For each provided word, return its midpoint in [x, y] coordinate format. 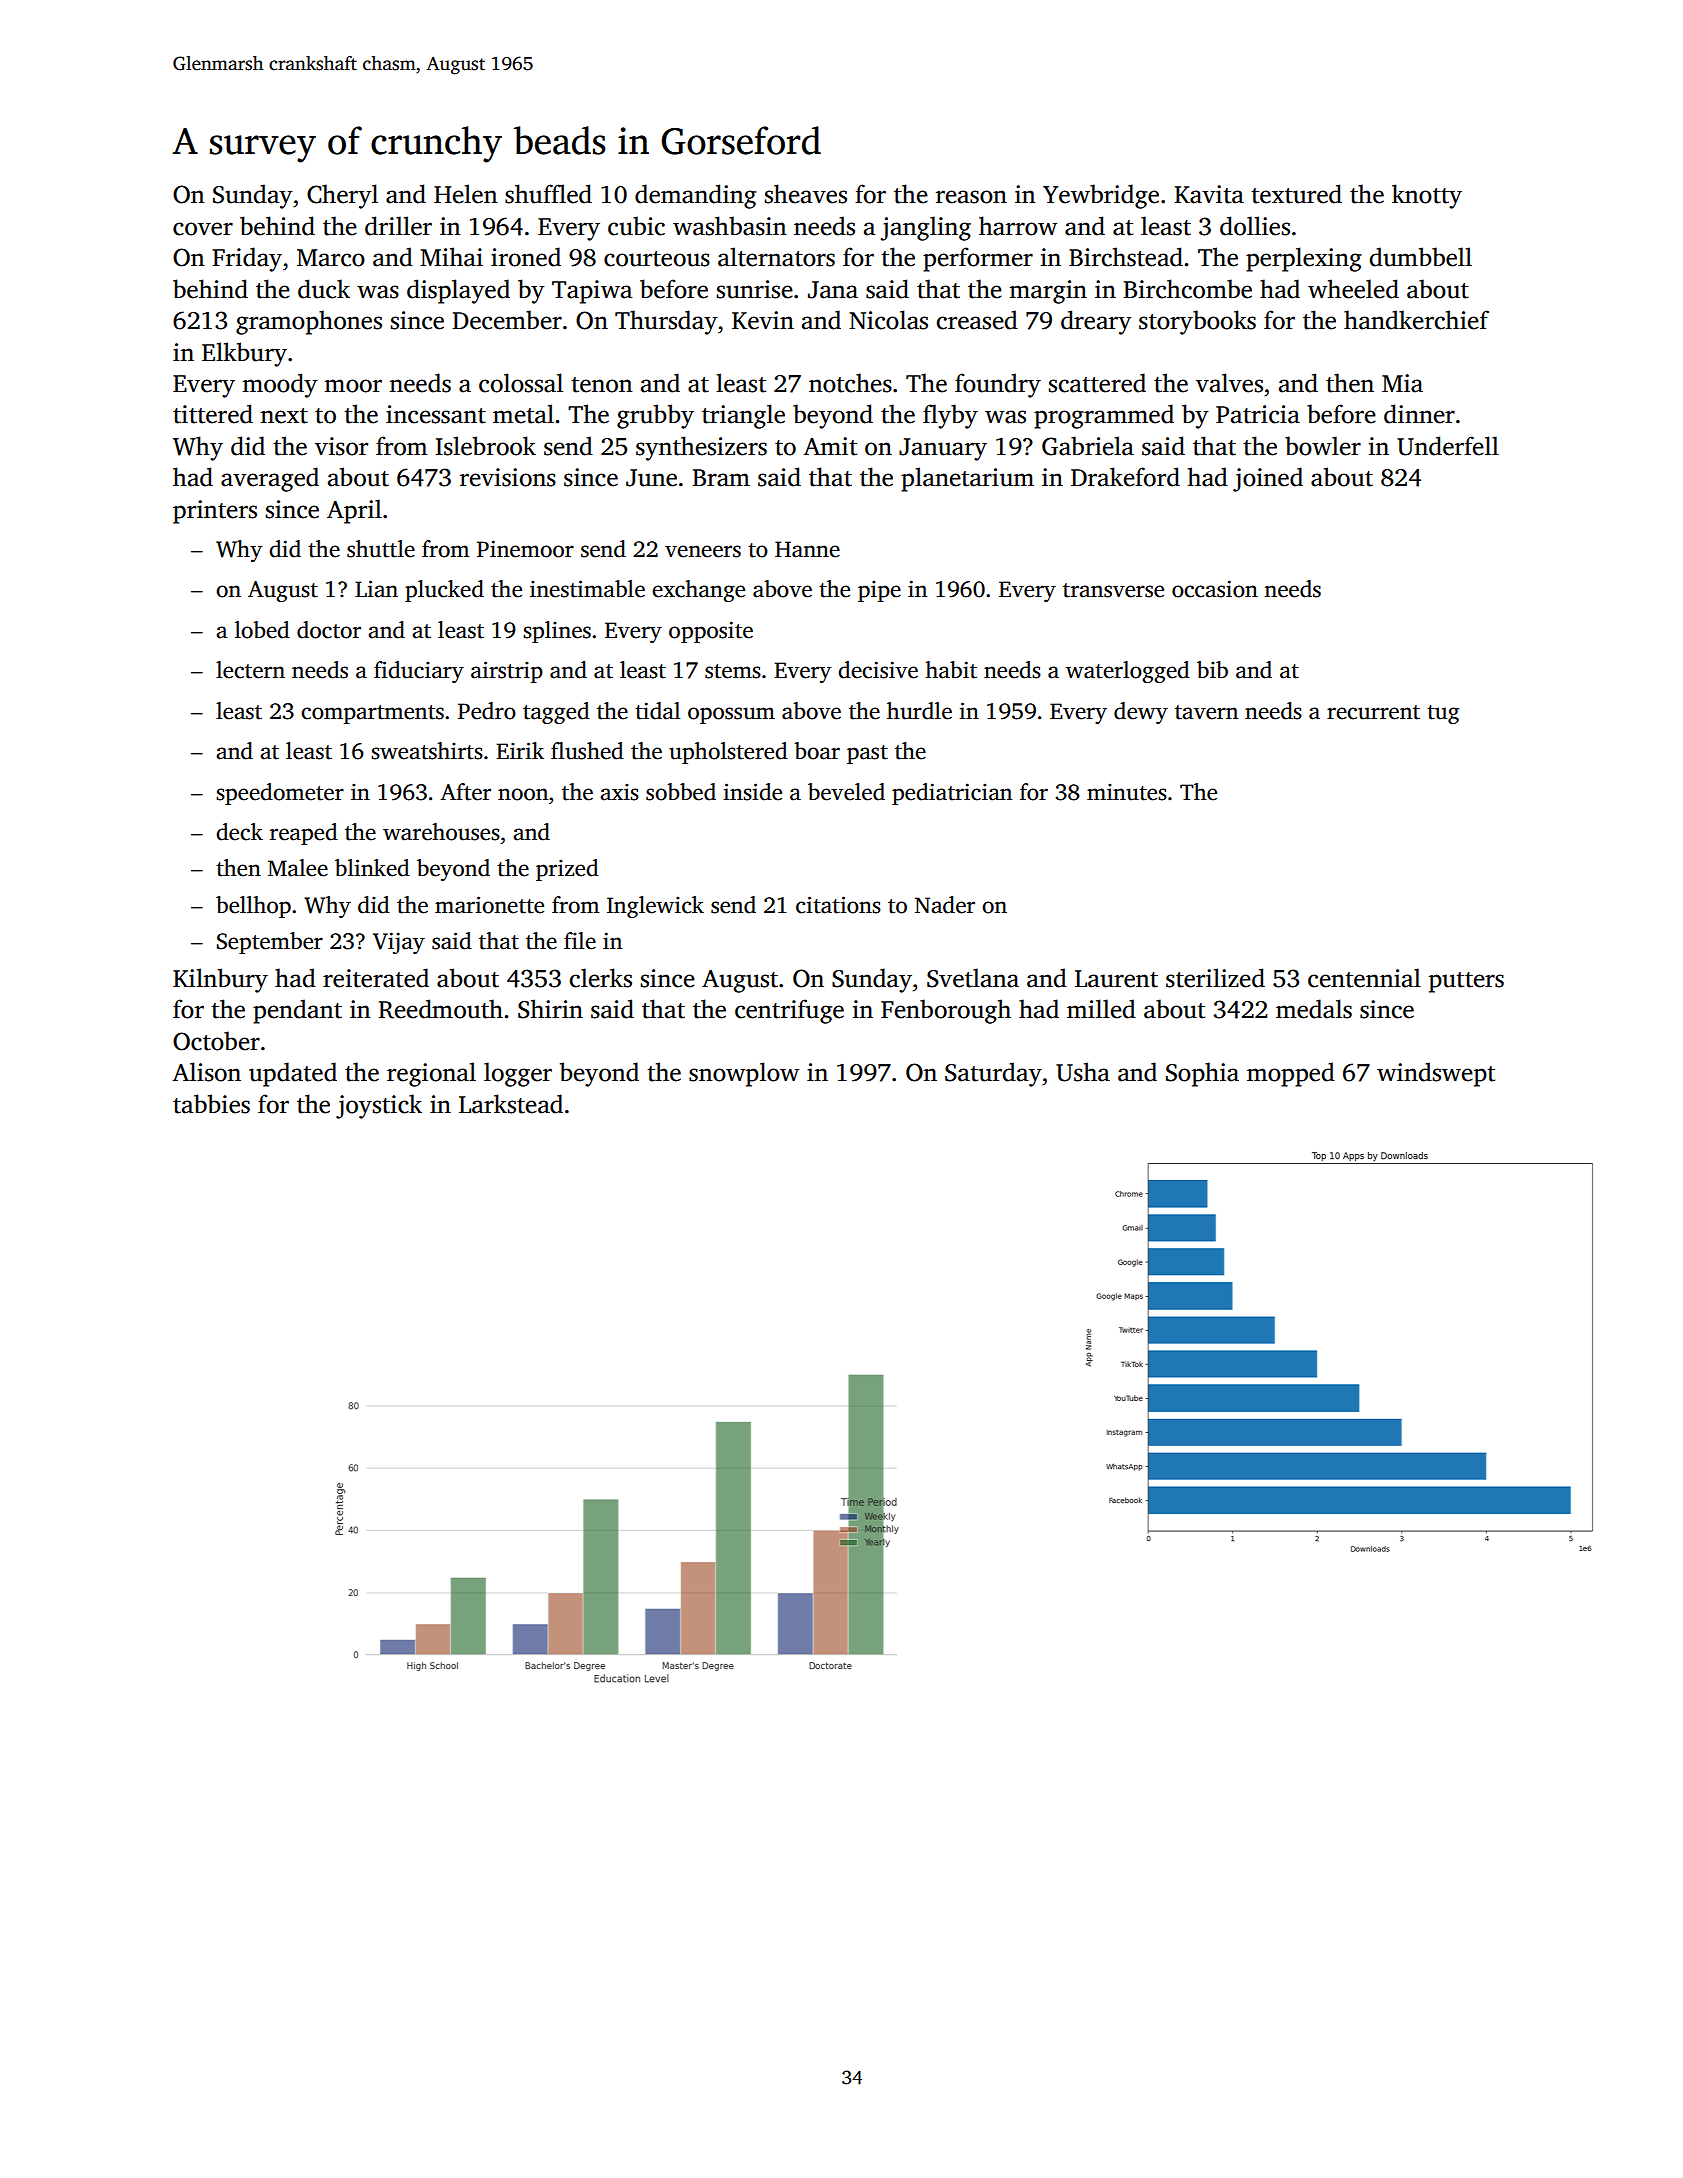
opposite [711, 632]
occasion [1215, 589]
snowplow [744, 1074]
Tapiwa [592, 292]
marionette [489, 905]
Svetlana [973, 978]
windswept [1436, 1074]
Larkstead [511, 1104]
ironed [526, 257]
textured [1296, 194]
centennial [1364, 978]
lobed [262, 630]
